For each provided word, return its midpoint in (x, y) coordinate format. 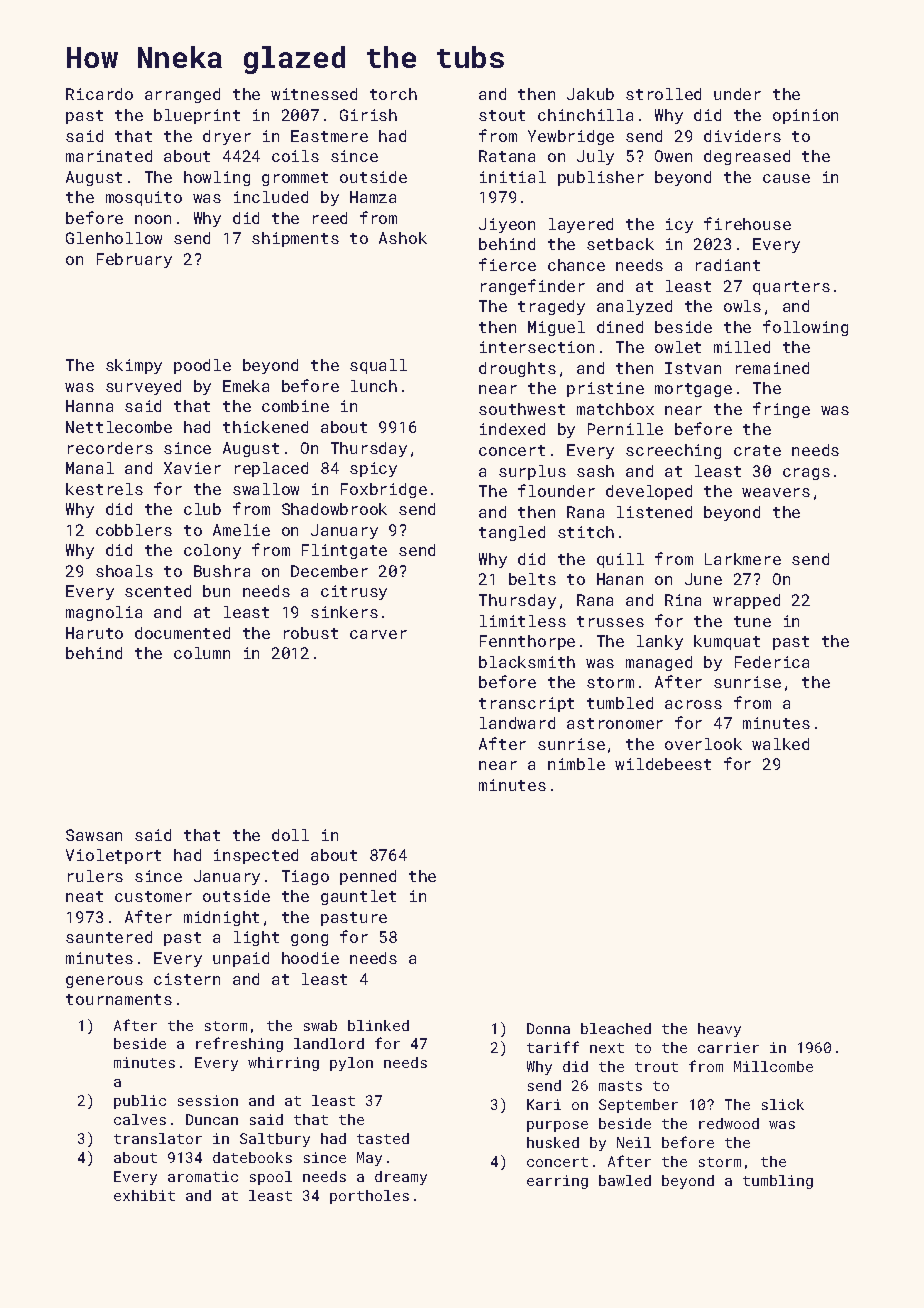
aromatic (203, 1176)
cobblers (134, 530)
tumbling (778, 1182)
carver (378, 634)
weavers (776, 492)
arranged (182, 95)
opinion (805, 116)
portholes (369, 1197)
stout (502, 115)
